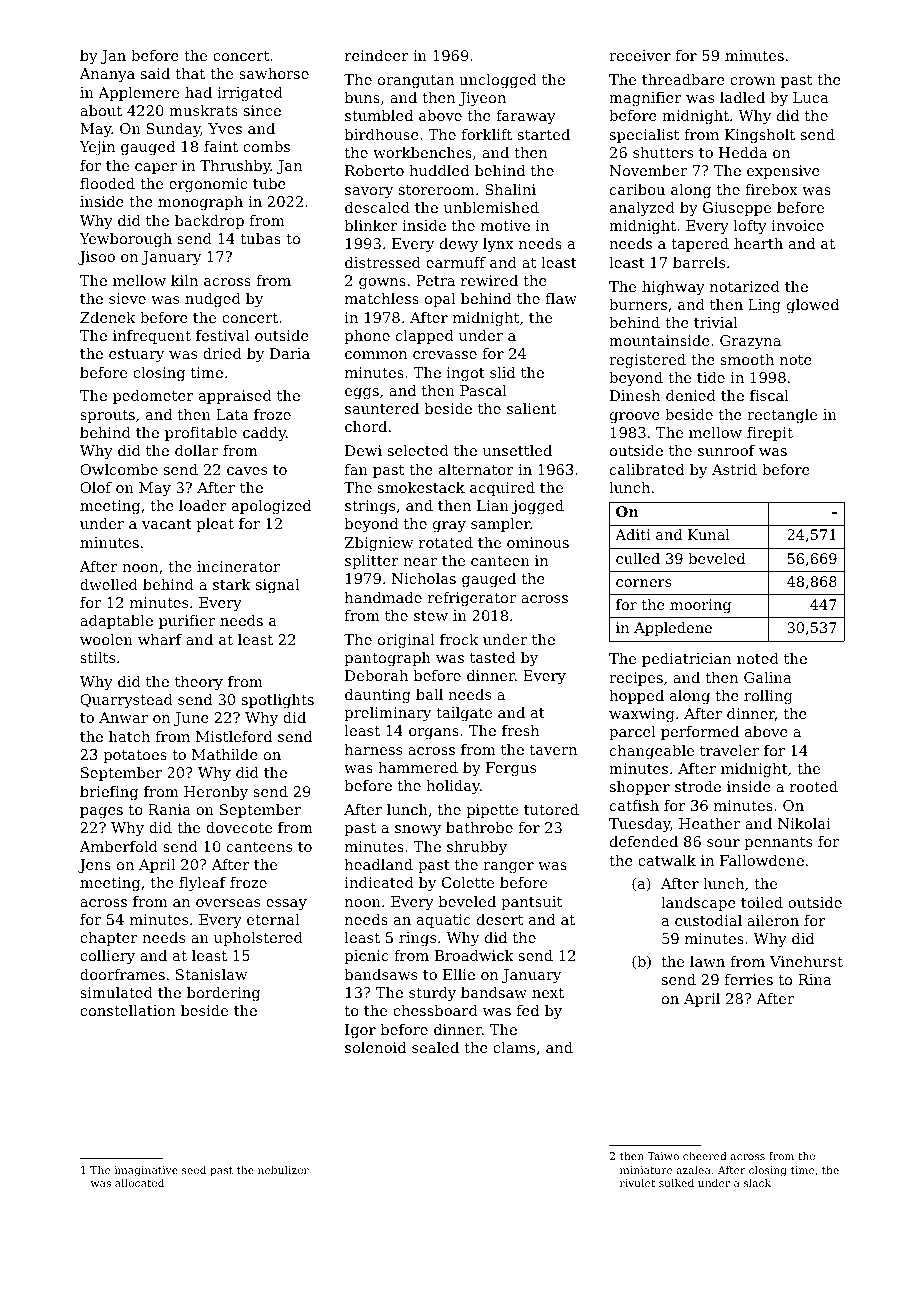  Describe the element at coordinates (757, 1183) in the screenshot. I see `slack` at that location.
